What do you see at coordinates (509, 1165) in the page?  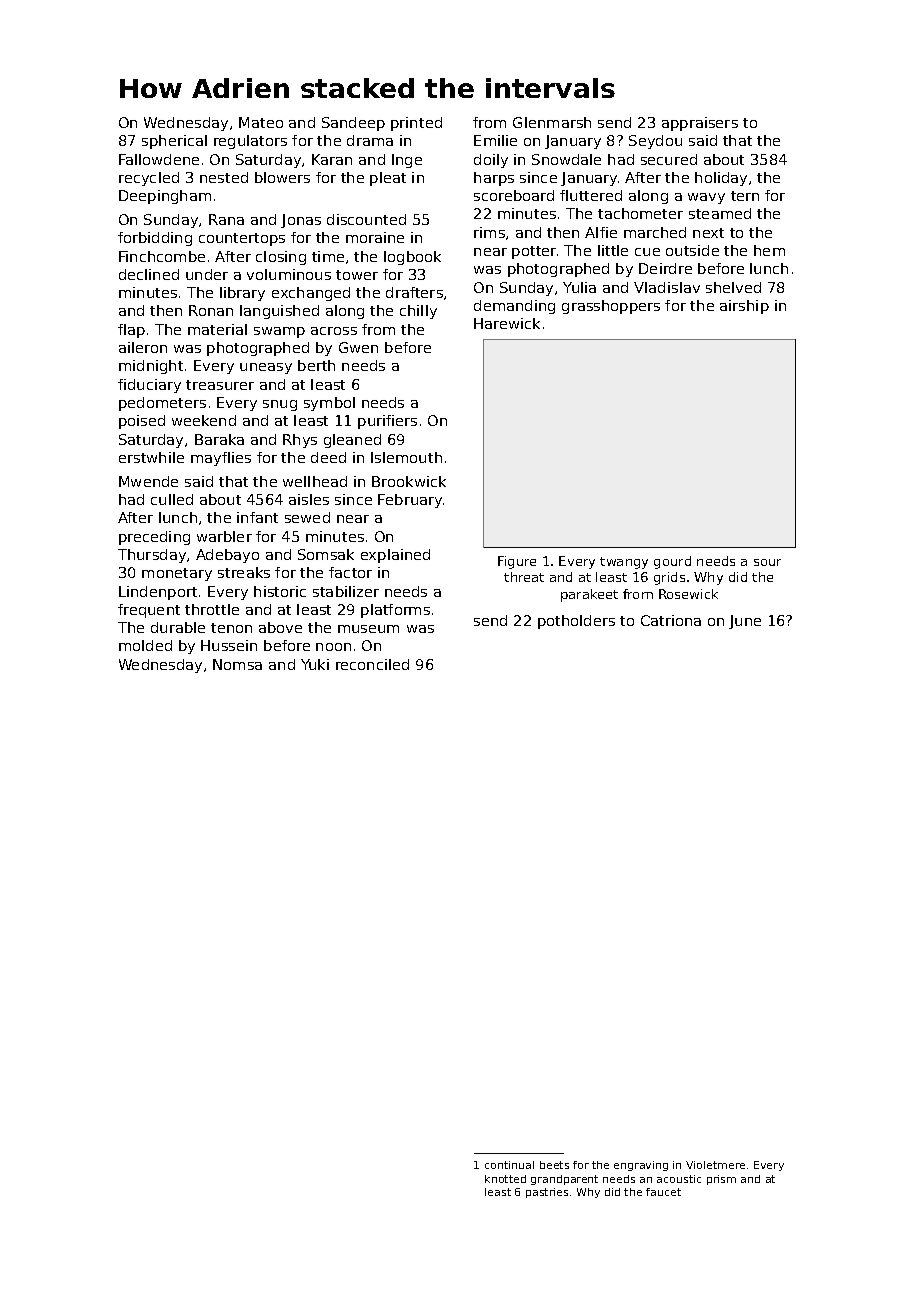 I see `continual` at bounding box center [509, 1165].
